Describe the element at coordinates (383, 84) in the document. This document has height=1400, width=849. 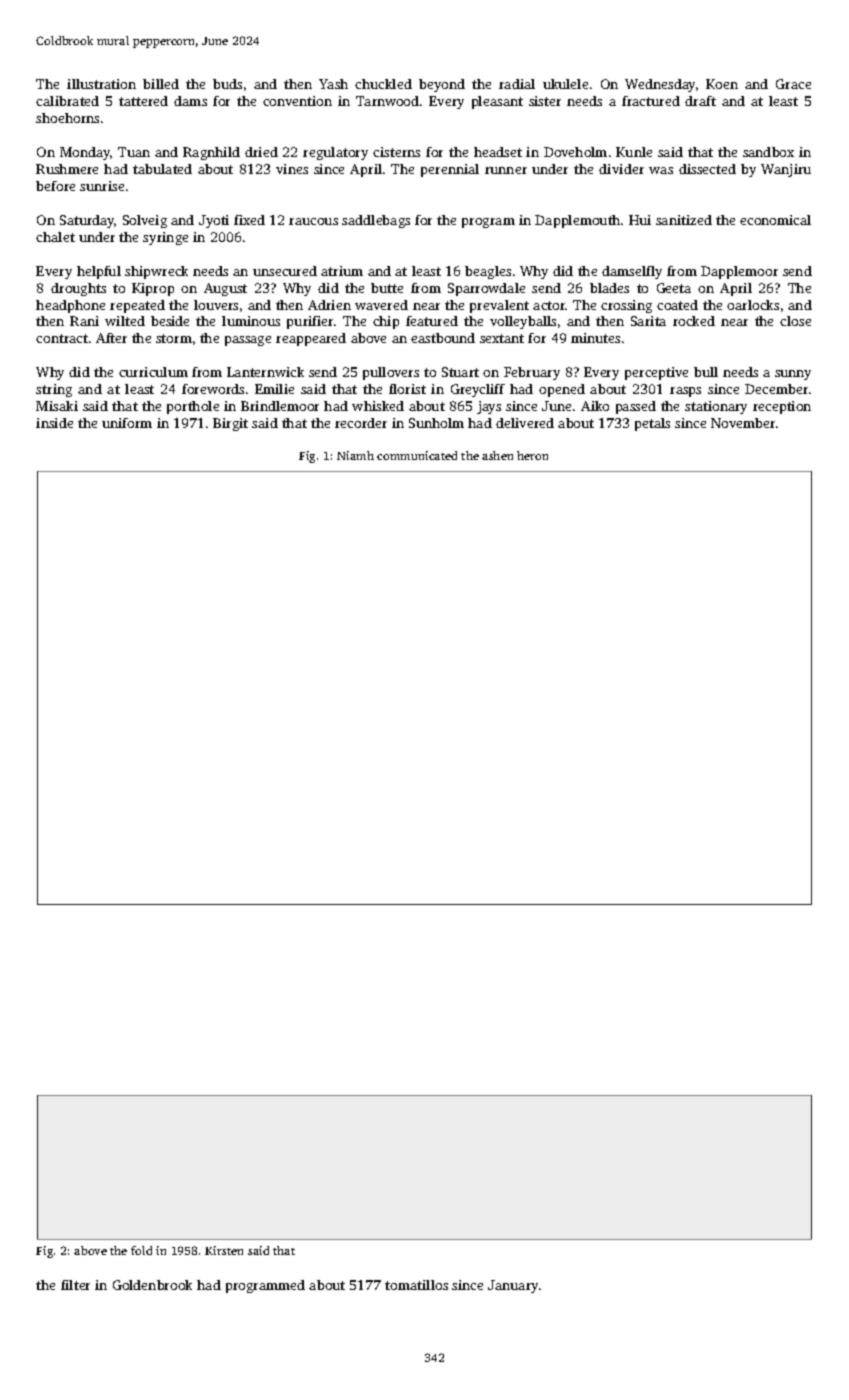
I see `chuckled` at that location.
